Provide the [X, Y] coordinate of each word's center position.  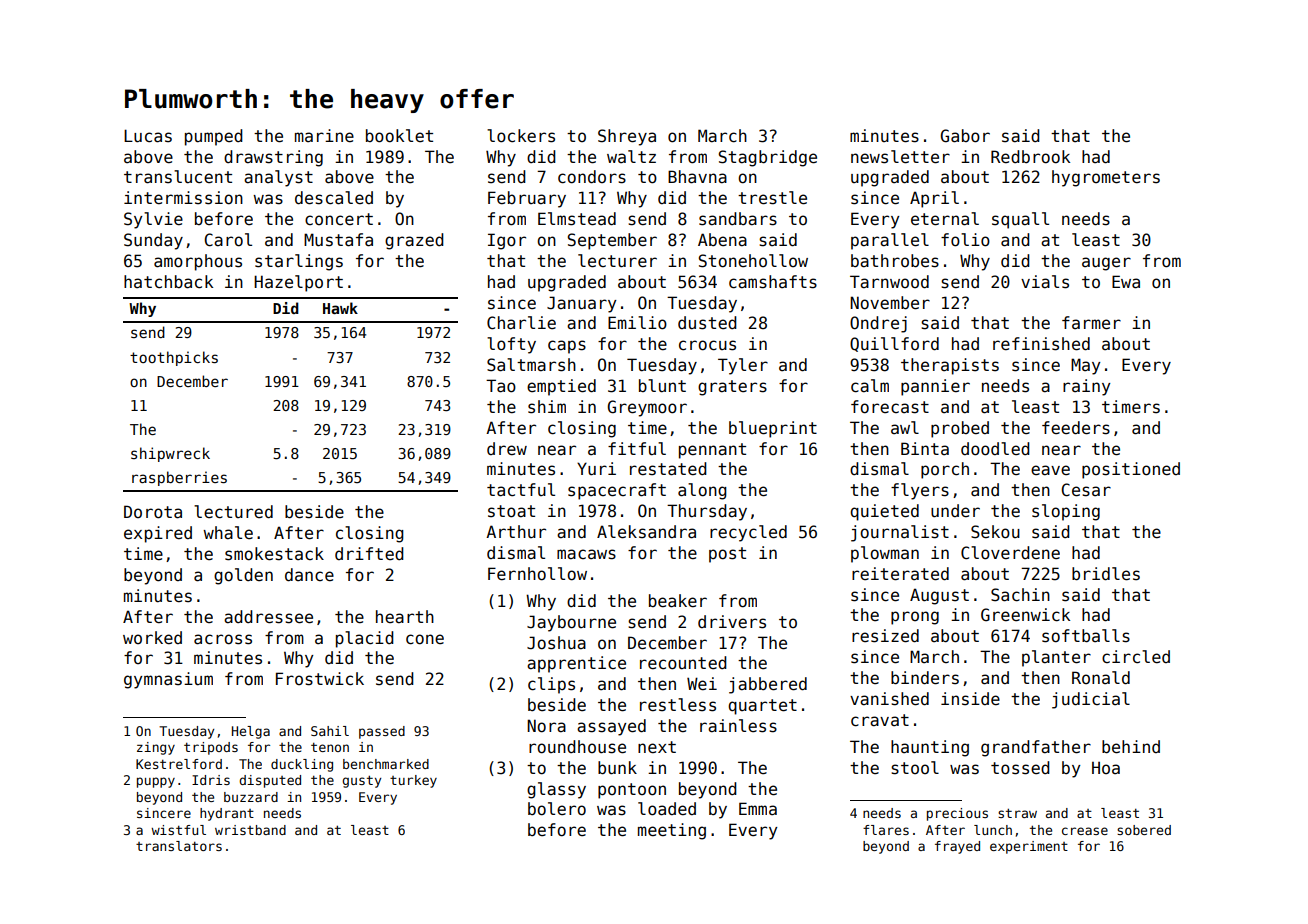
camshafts [773, 282]
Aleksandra [646, 532]
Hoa [1106, 768]
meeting [672, 831]
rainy [1087, 387]
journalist [900, 533]
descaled [334, 198]
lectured [233, 512]
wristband [250, 830]
